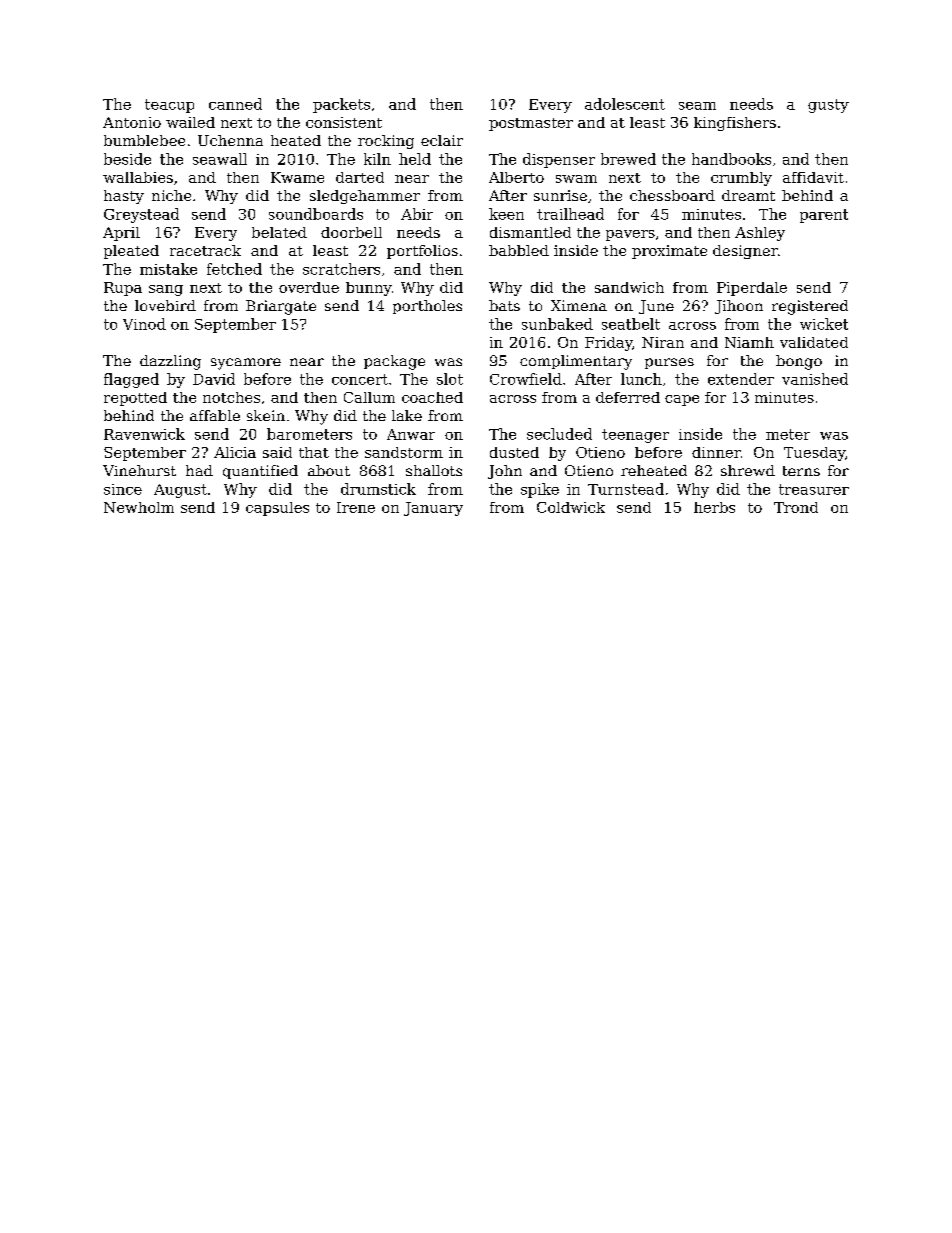 The image size is (952, 1233). Describe the element at coordinates (669, 363) in the screenshot. I see `purses` at that location.
